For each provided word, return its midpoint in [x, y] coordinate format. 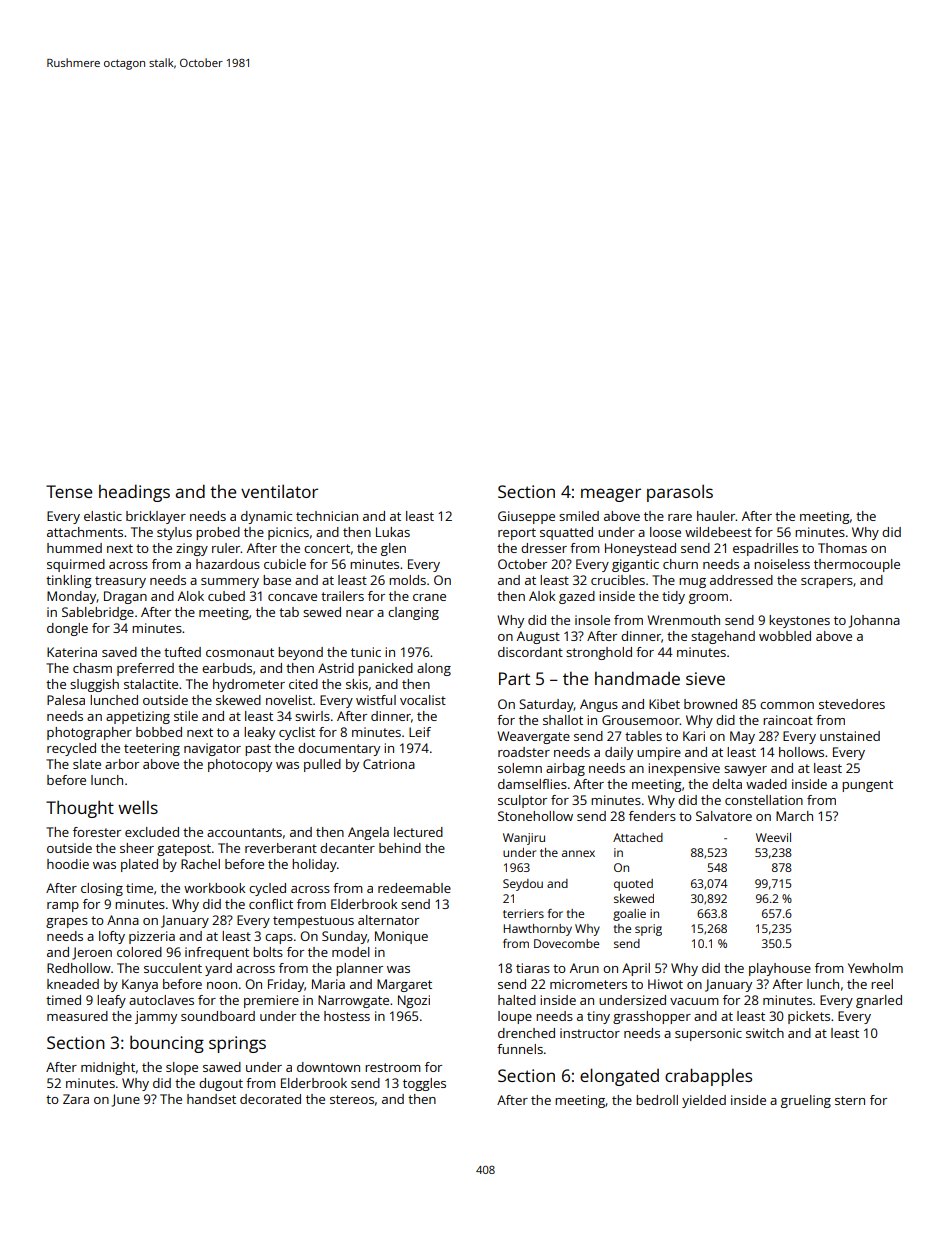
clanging [413, 613]
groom [708, 599]
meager [611, 495]
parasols [680, 493]
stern [850, 1100]
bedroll [657, 1100]
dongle [67, 629]
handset [211, 1099]
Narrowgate [353, 1001]
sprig [648, 930]
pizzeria [152, 937]
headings [134, 493]
